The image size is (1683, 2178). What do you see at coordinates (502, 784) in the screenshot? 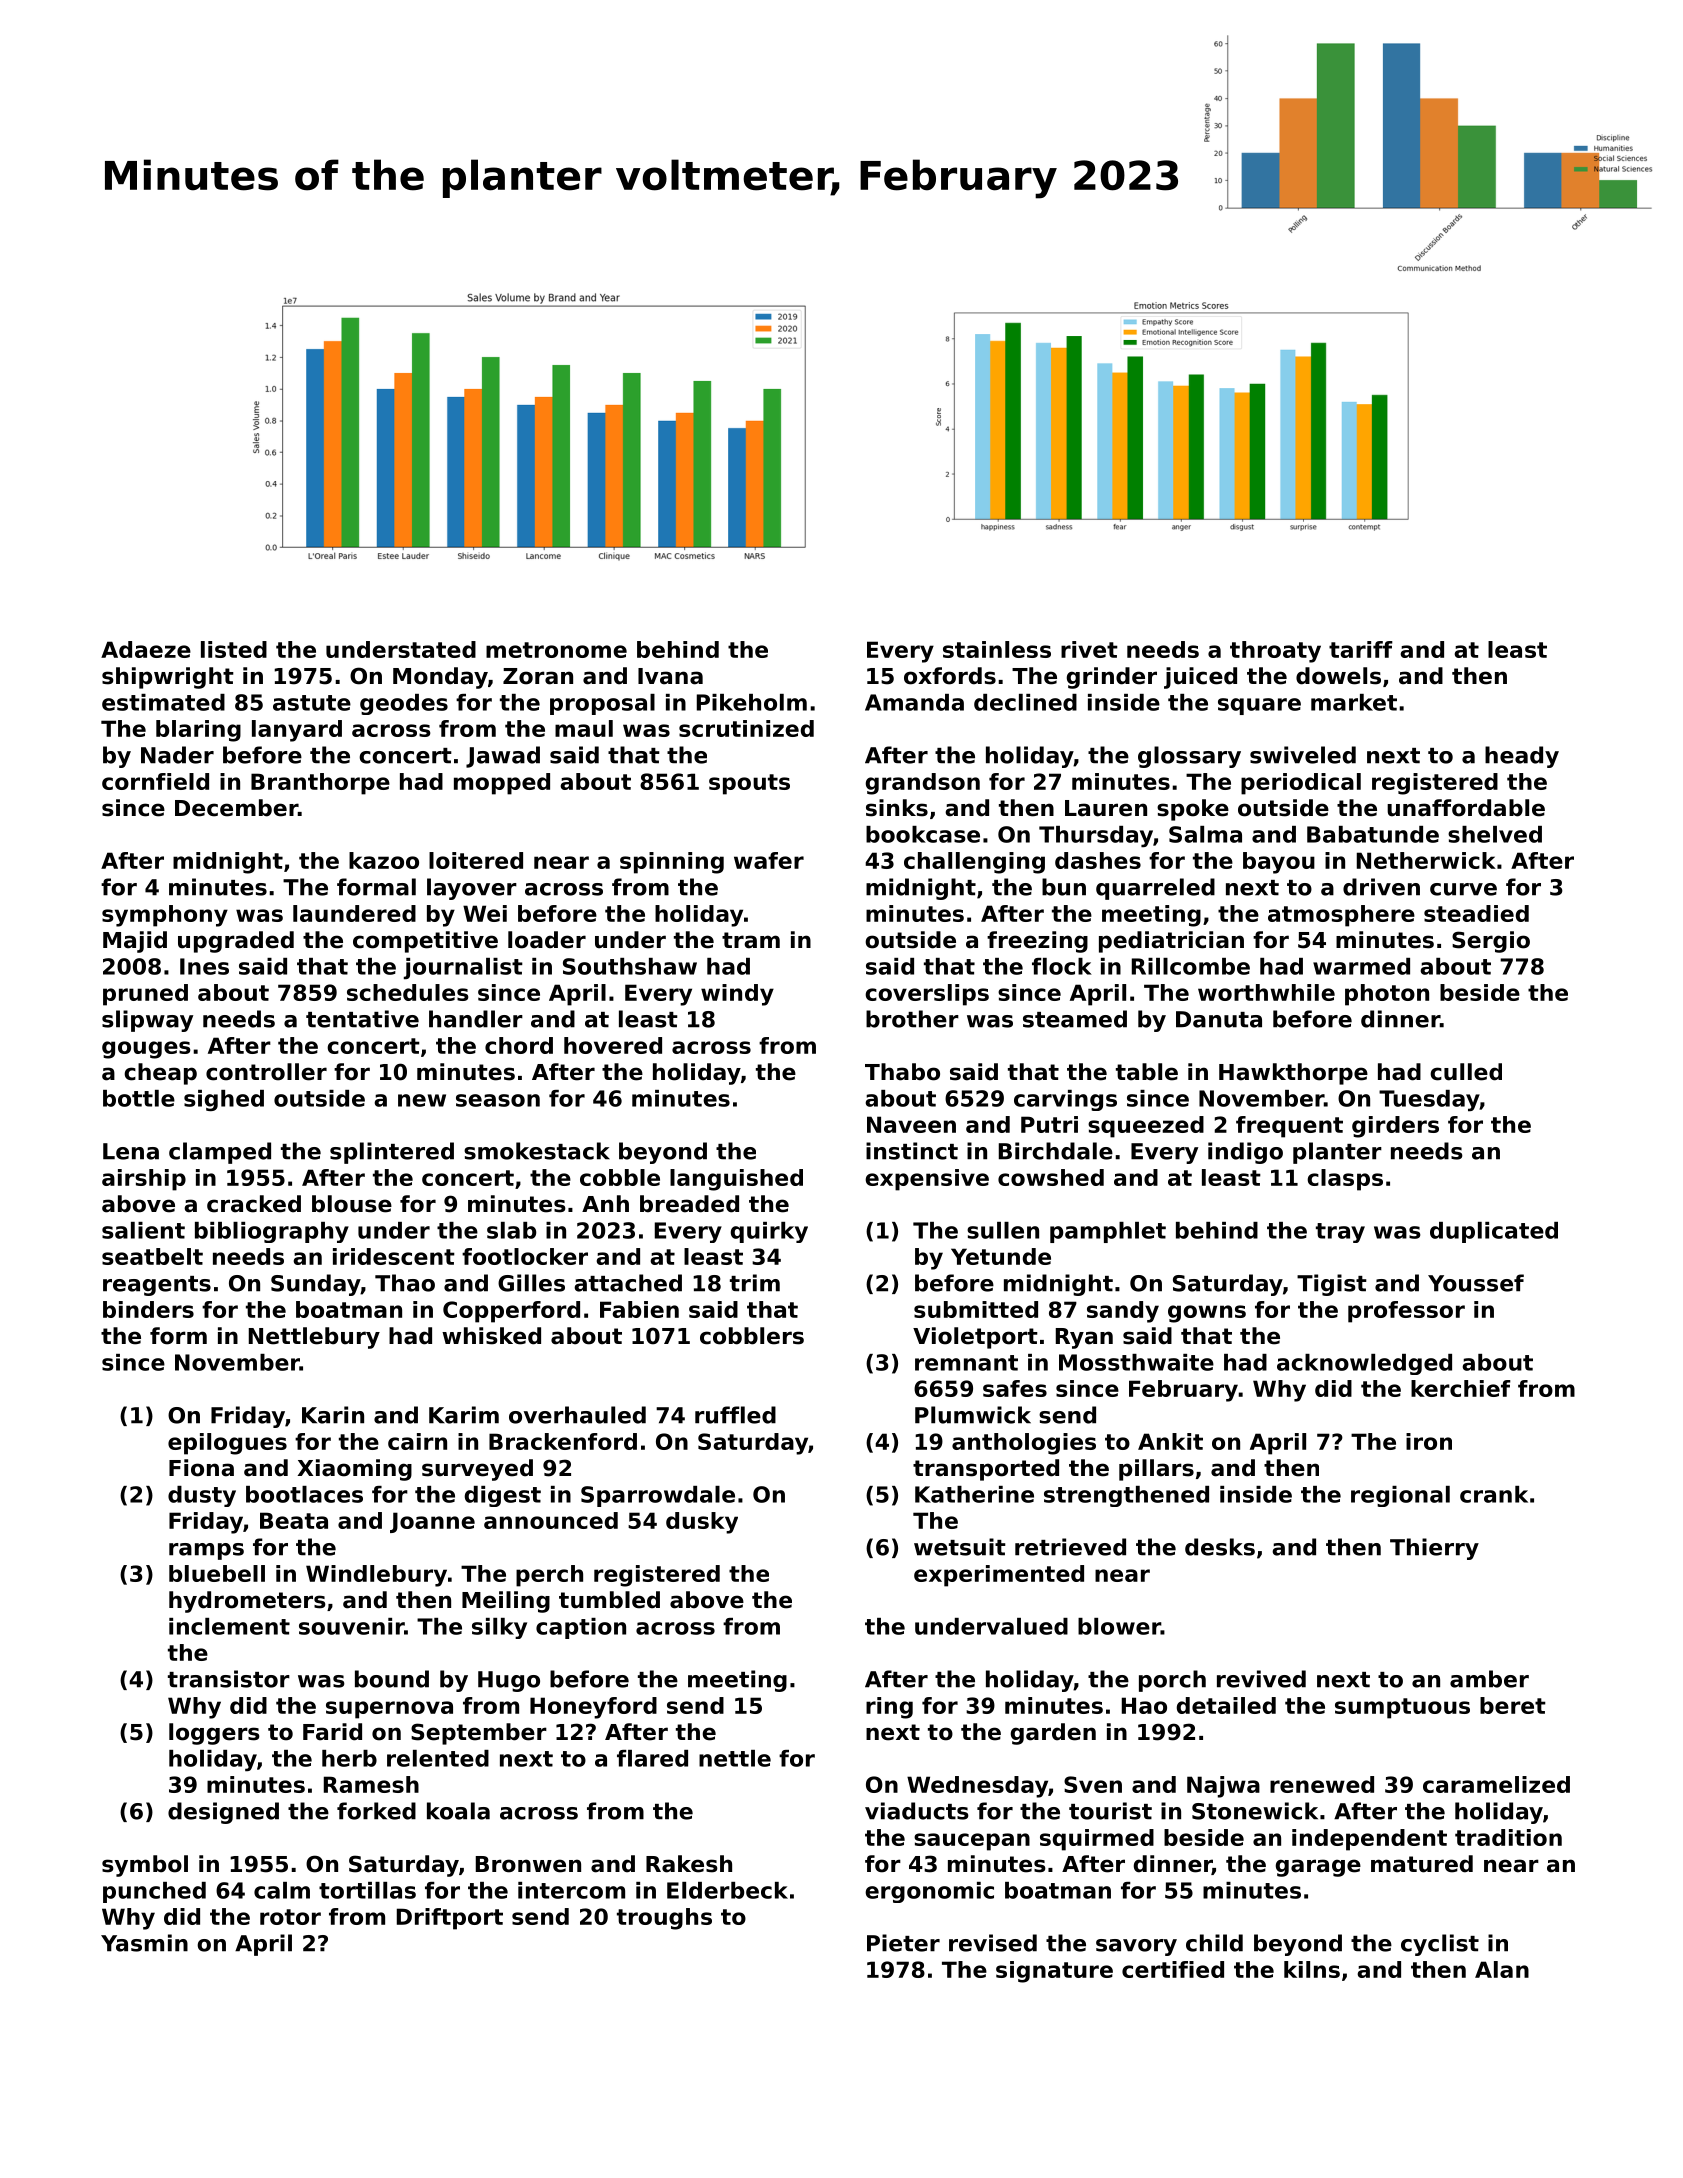
I see `mopped` at bounding box center [502, 784].
